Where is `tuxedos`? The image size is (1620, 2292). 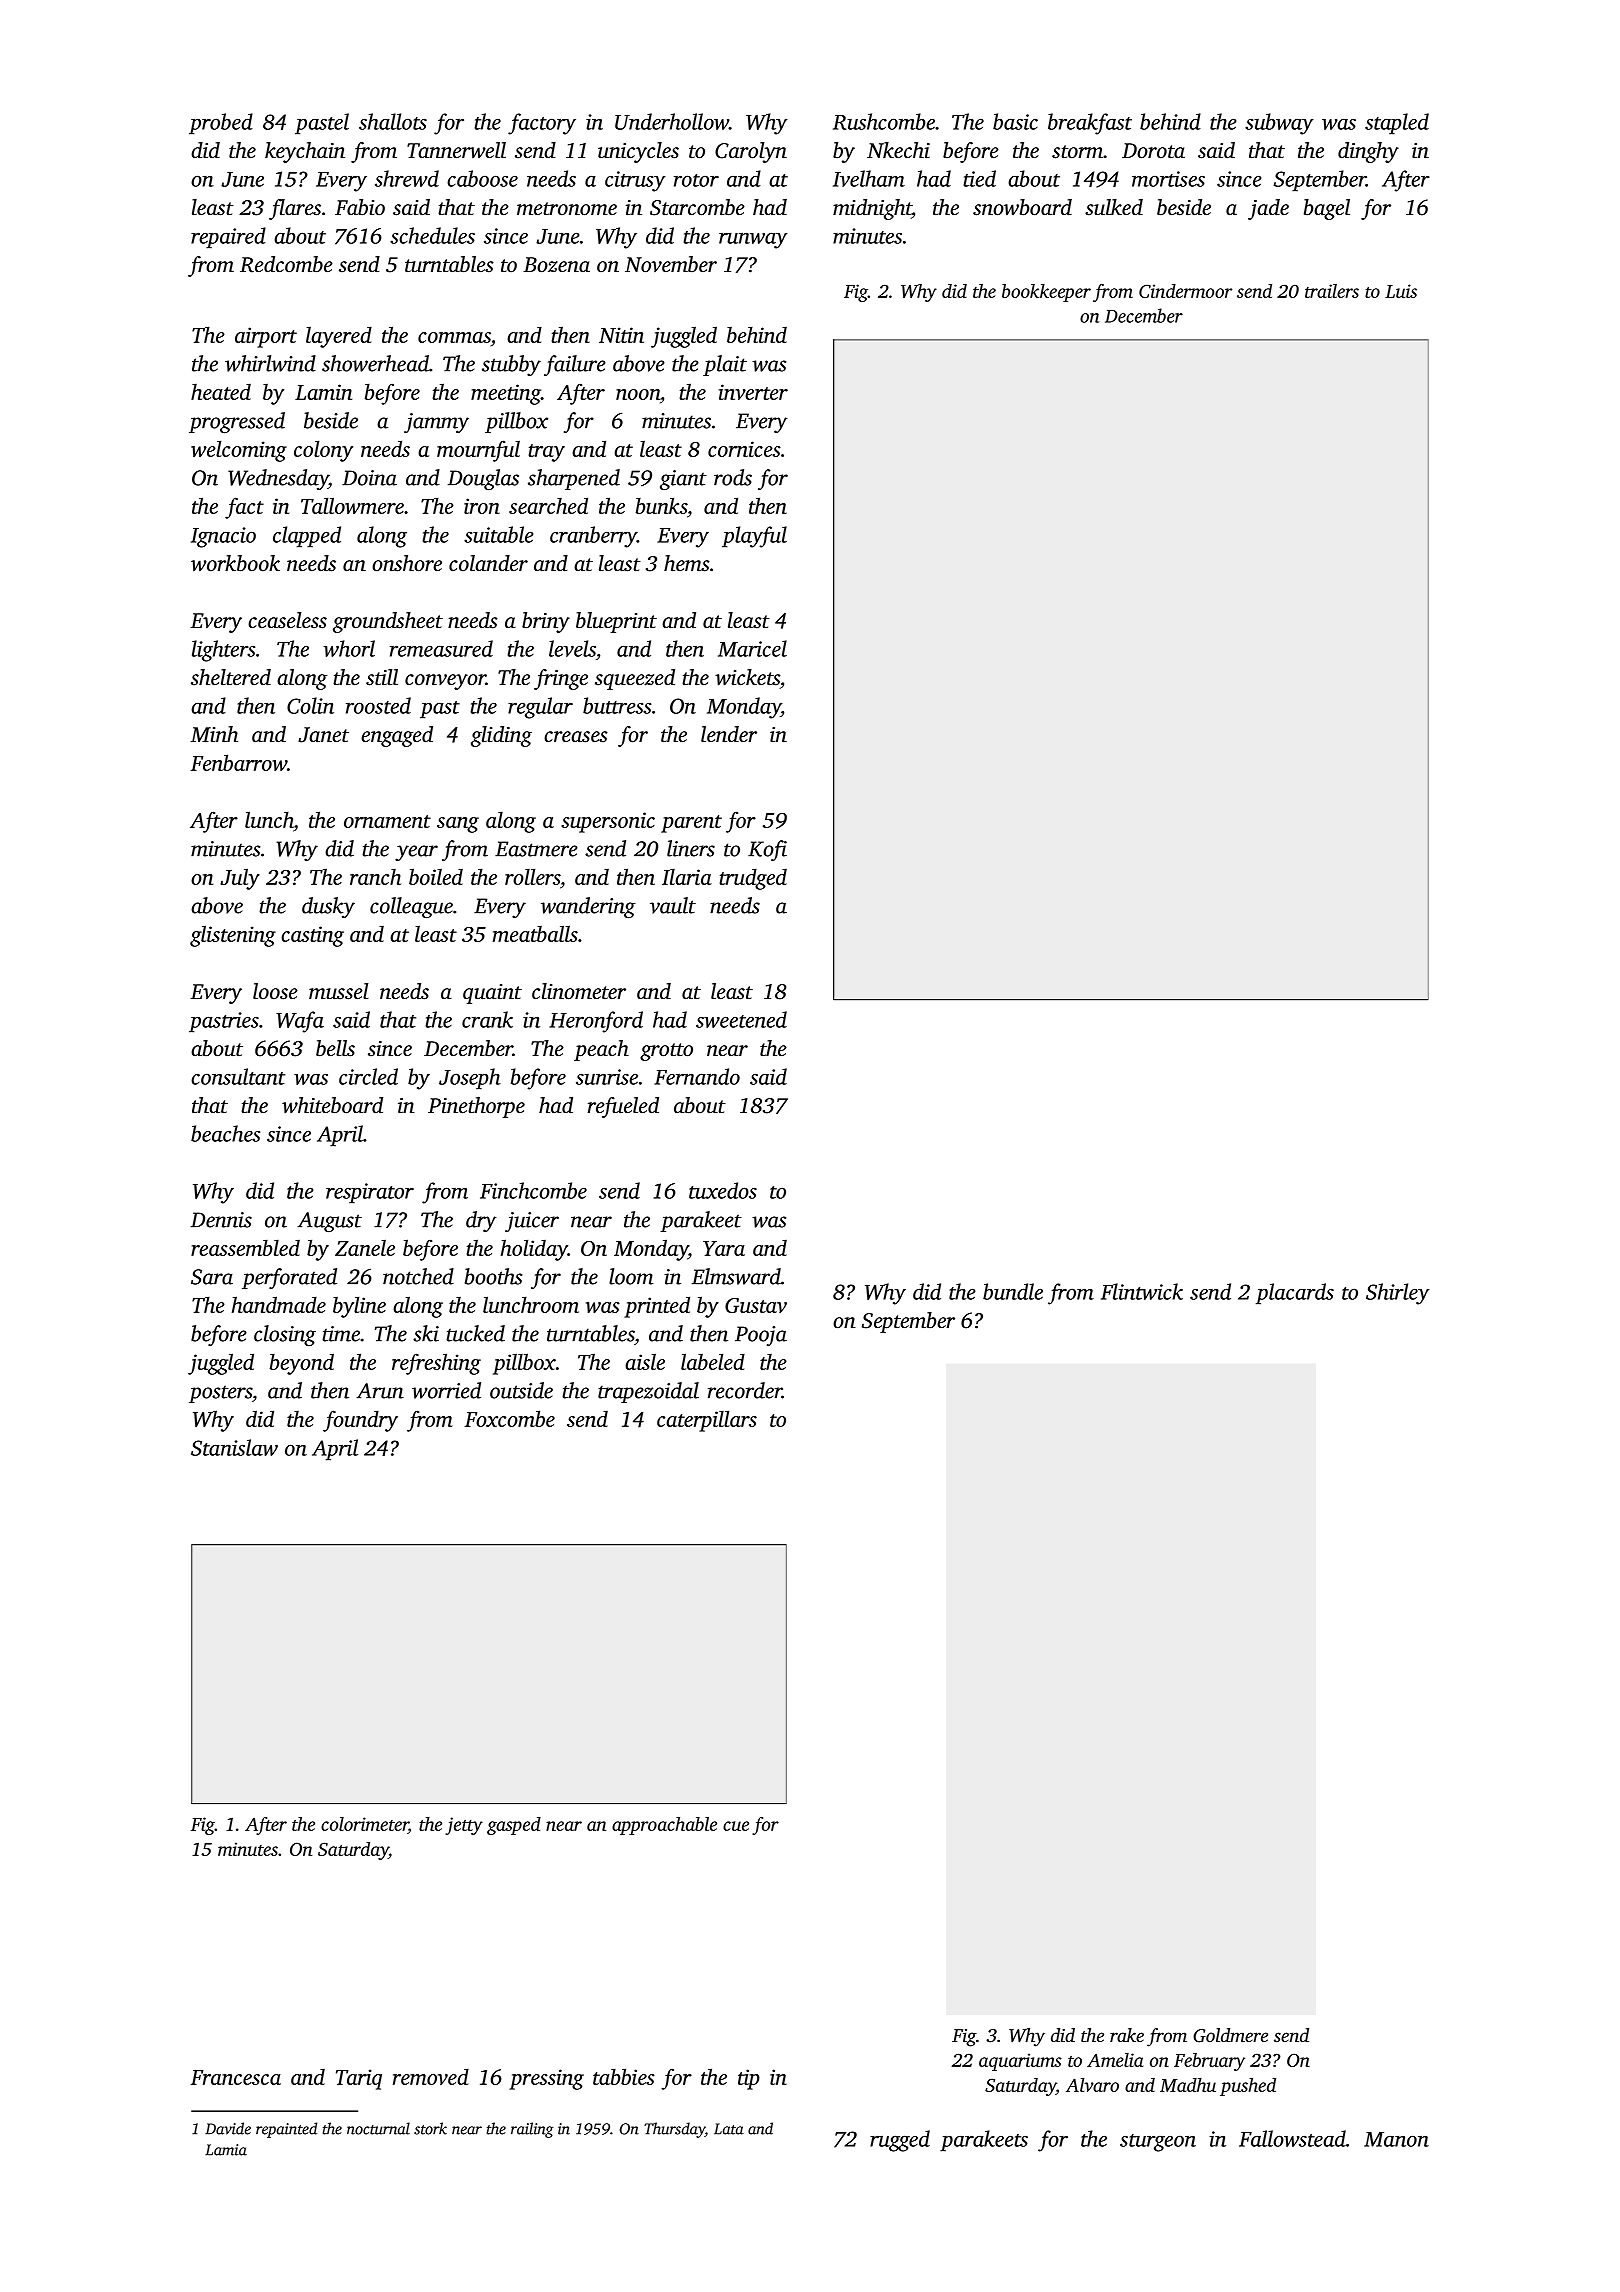 tuxedos is located at coordinates (723, 1190).
